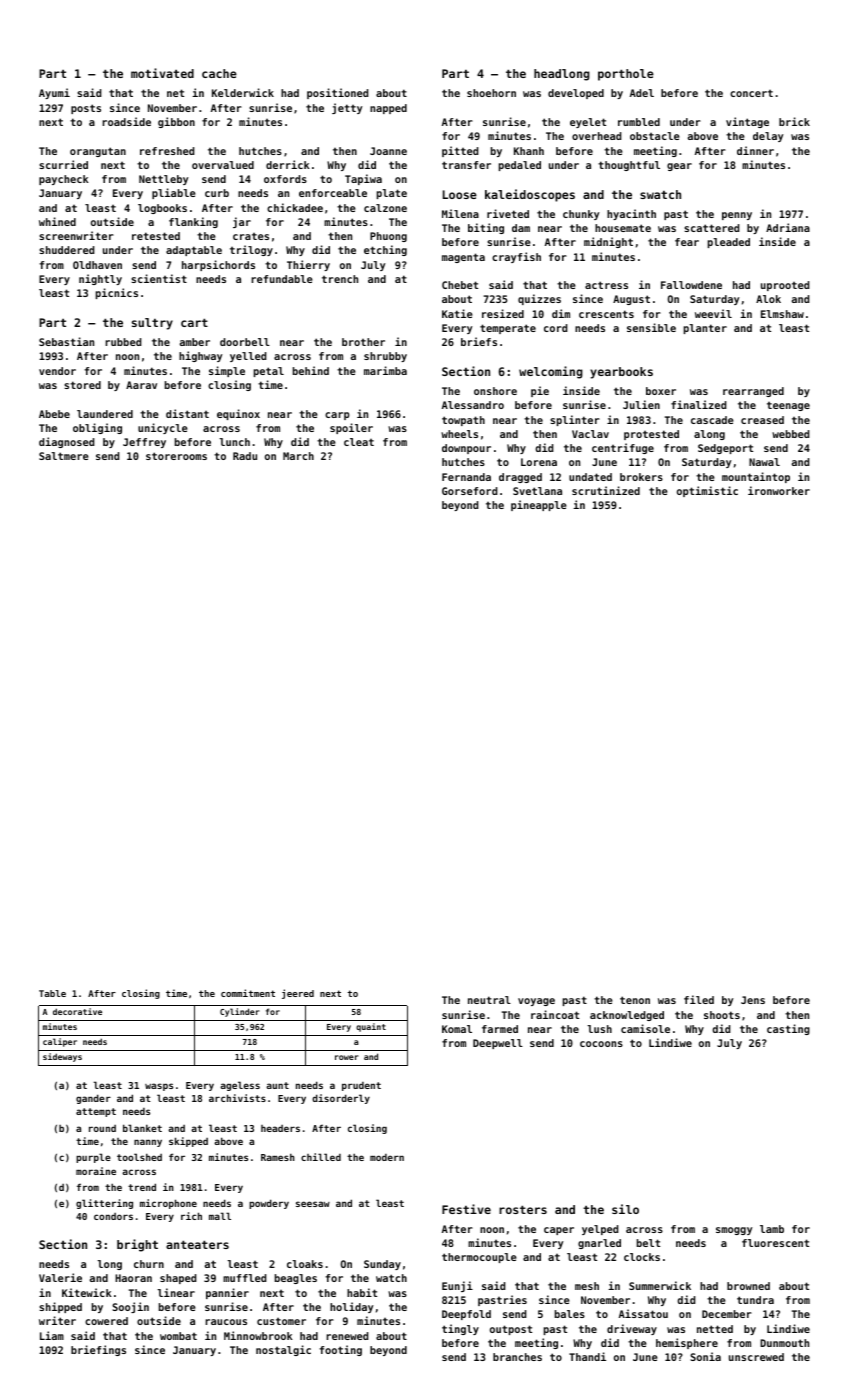 This image has width=849, height=1400. I want to click on bales, so click(570, 1314).
